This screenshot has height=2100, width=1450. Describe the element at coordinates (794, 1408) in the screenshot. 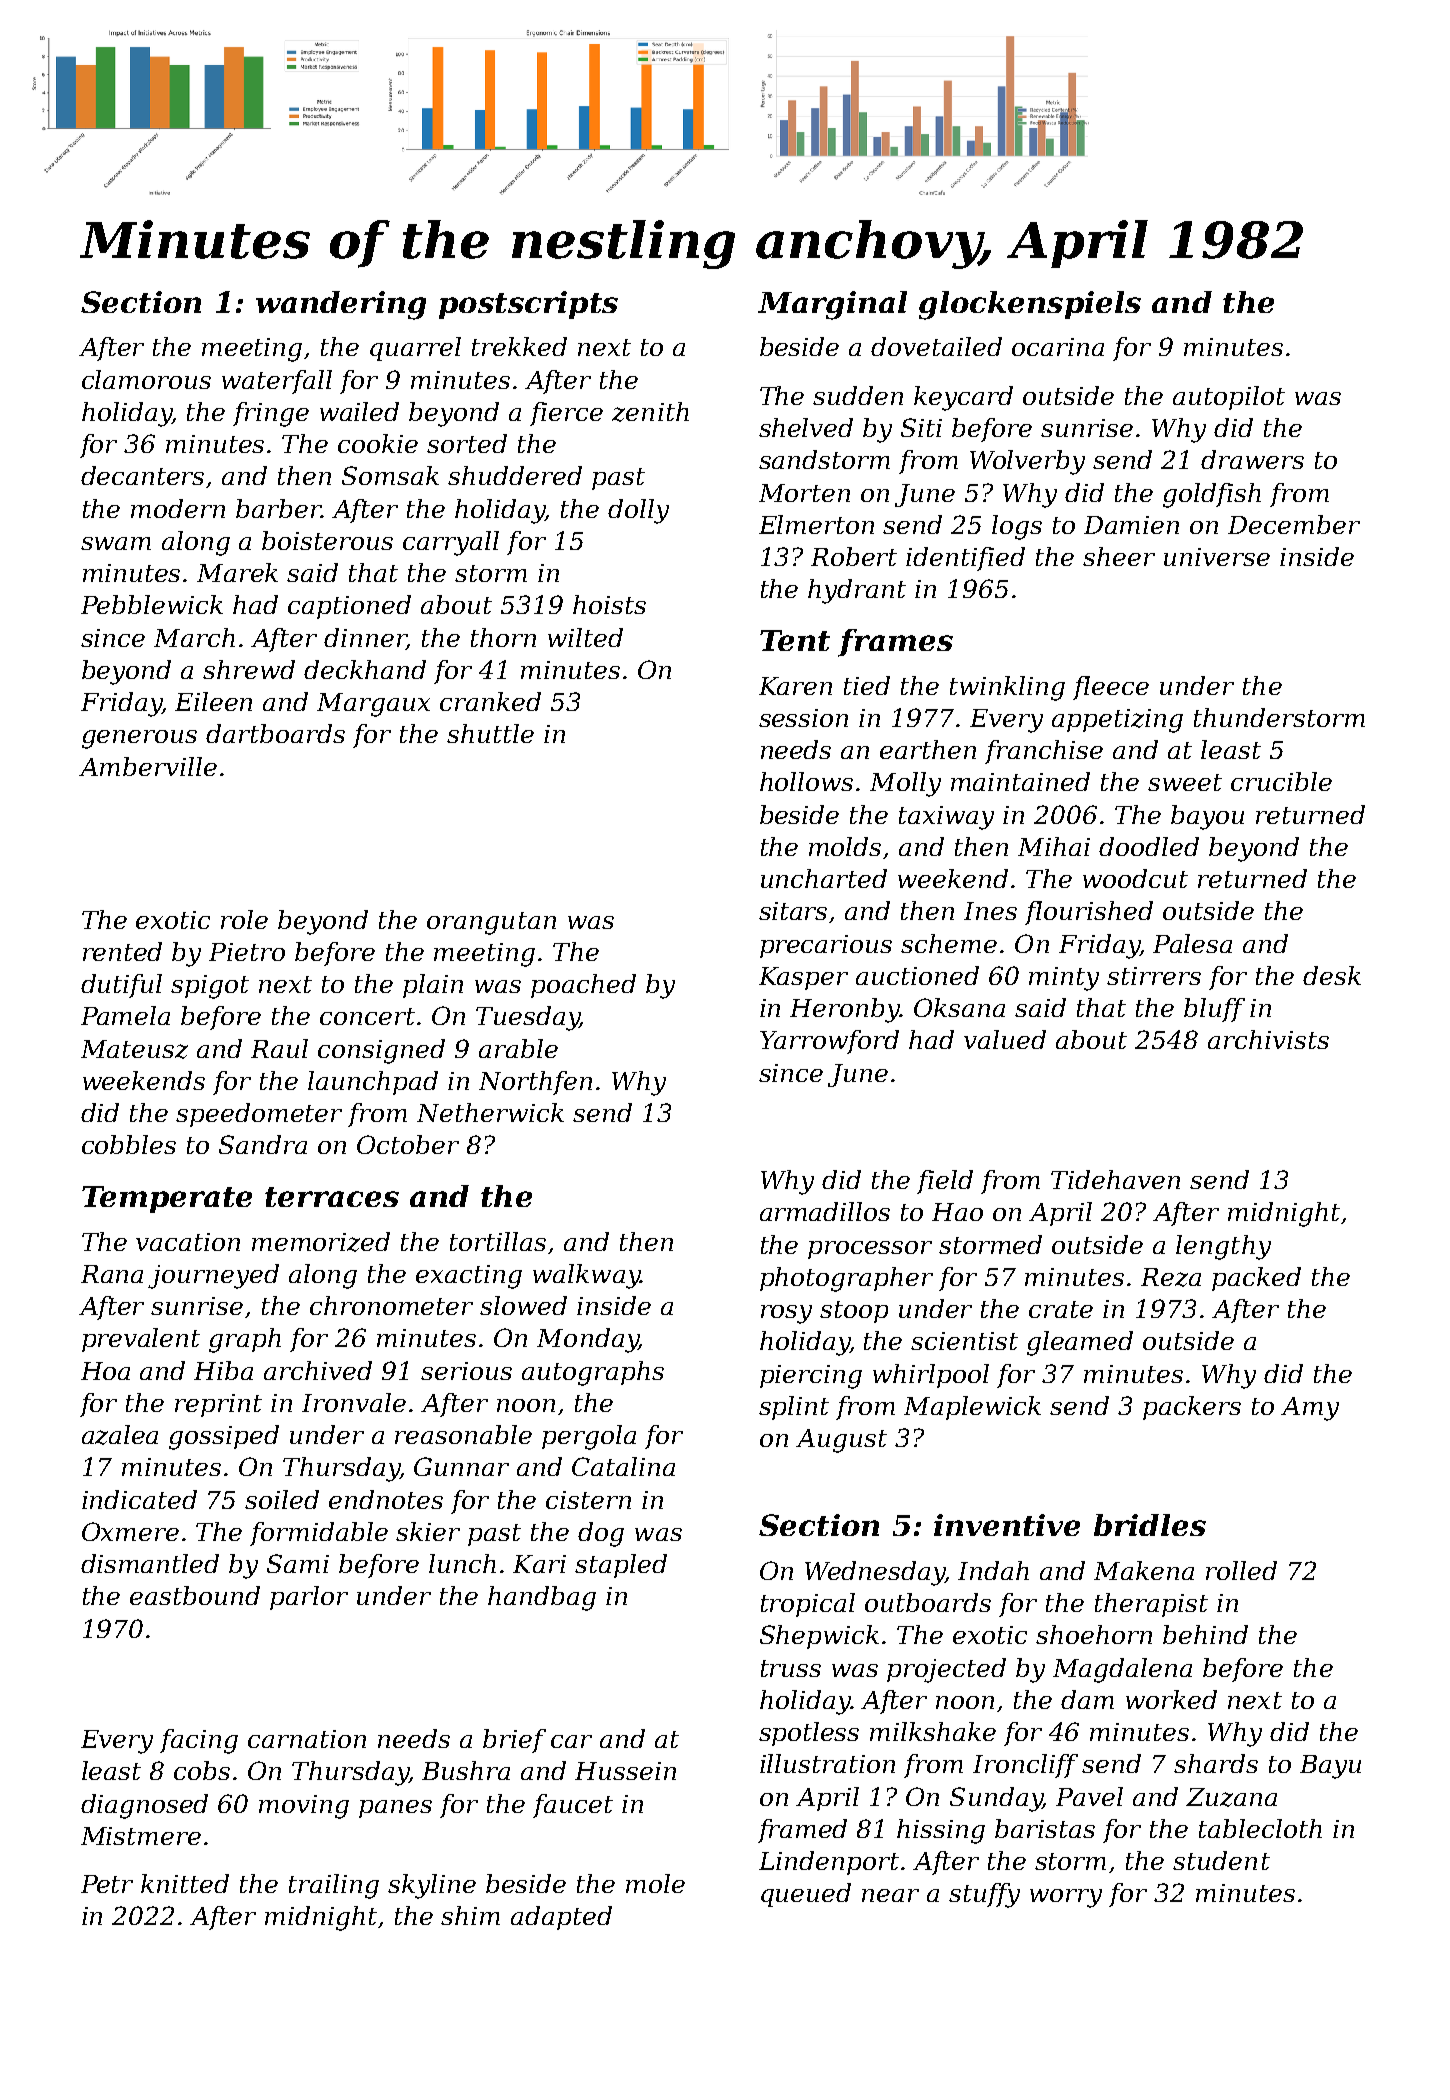

I see `splint` at that location.
